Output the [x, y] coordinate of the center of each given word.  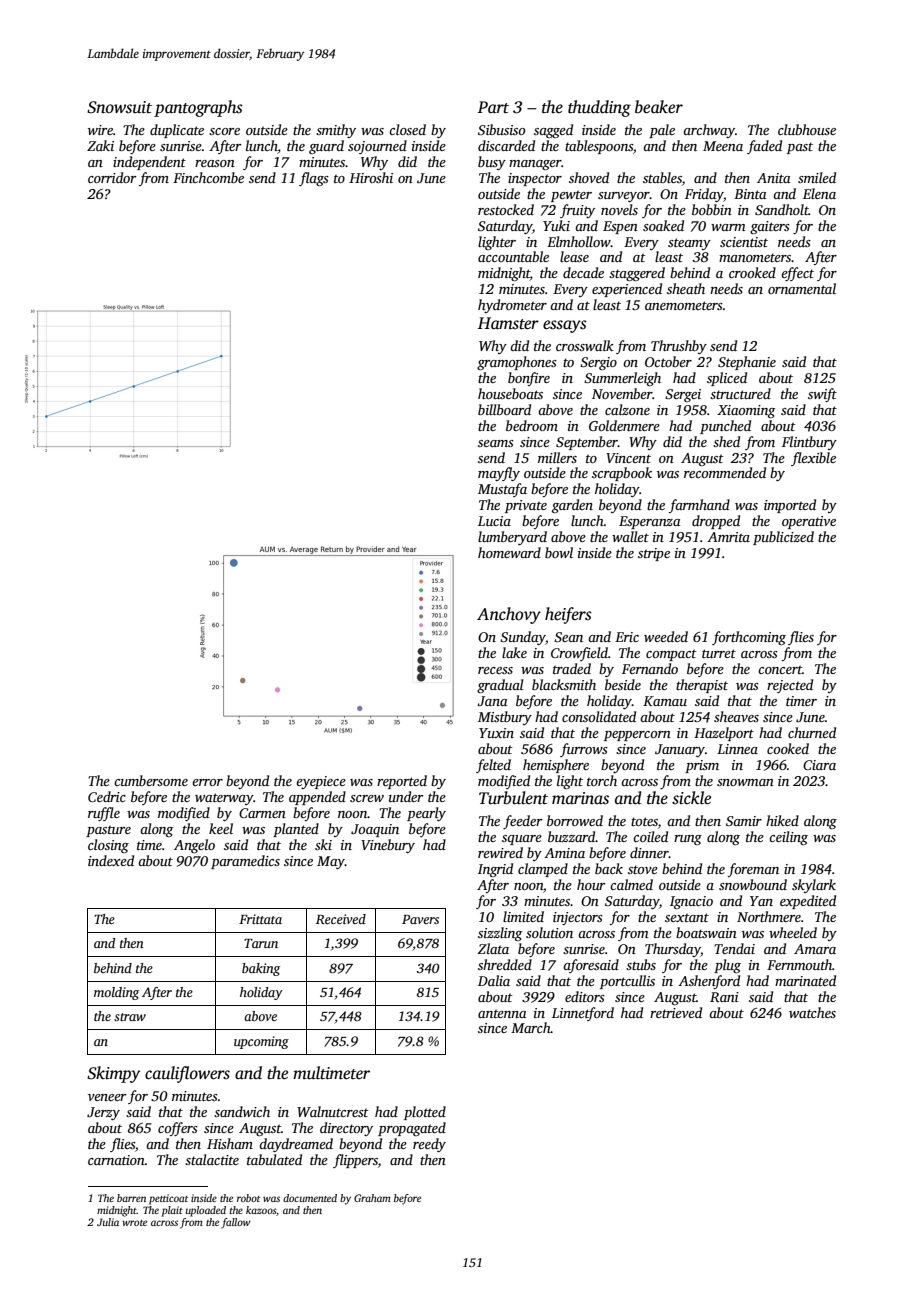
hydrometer [512, 306]
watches [812, 1012]
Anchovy [509, 615]
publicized [783, 538]
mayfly [499, 474]
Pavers [420, 919]
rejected [790, 686]
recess [495, 670]
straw [130, 1017]
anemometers [684, 305]
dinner [649, 852]
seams [496, 443]
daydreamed [296, 1145]
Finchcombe [208, 177]
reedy [429, 1145]
